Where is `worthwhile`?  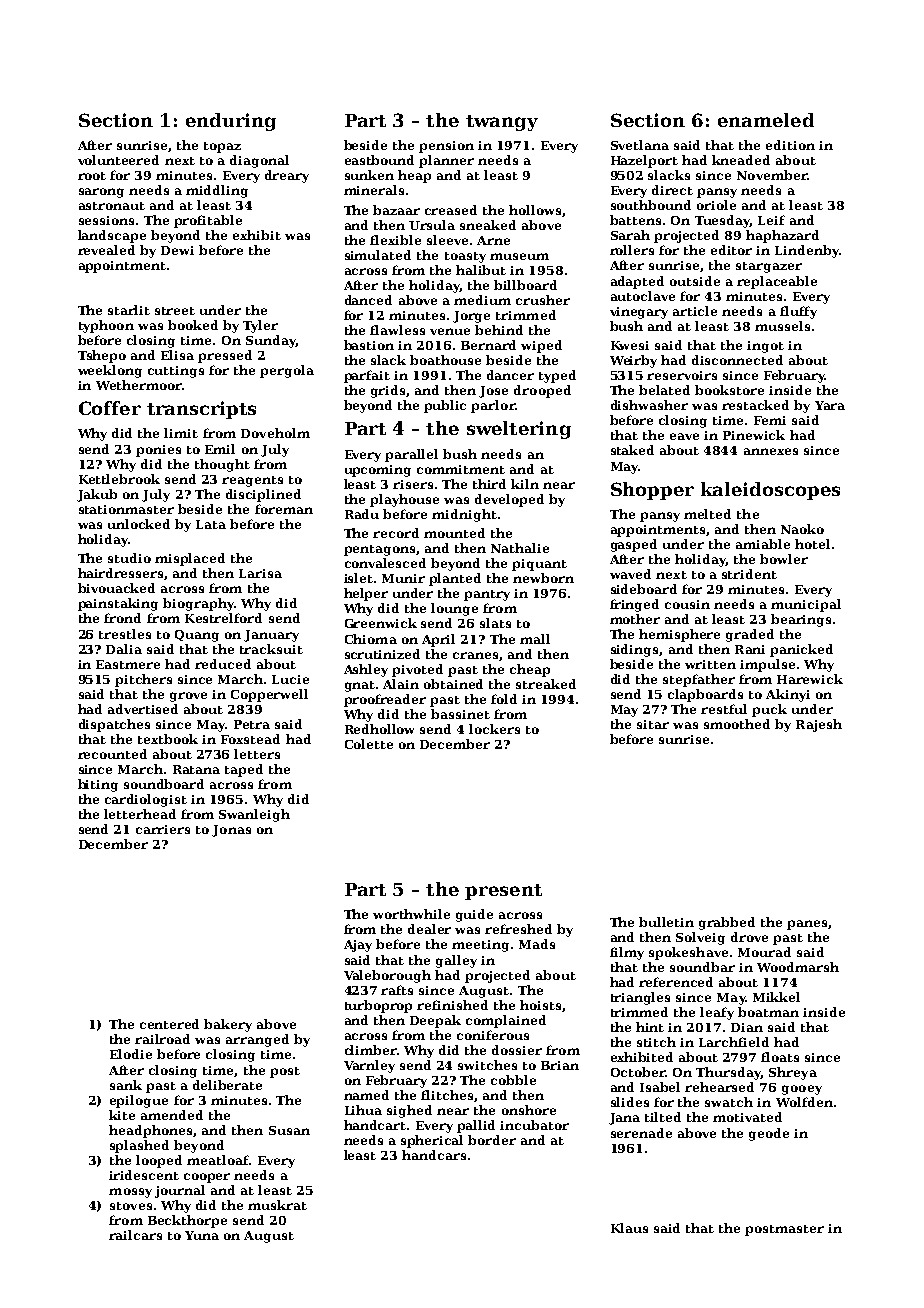
worthwhile is located at coordinates (411, 914).
